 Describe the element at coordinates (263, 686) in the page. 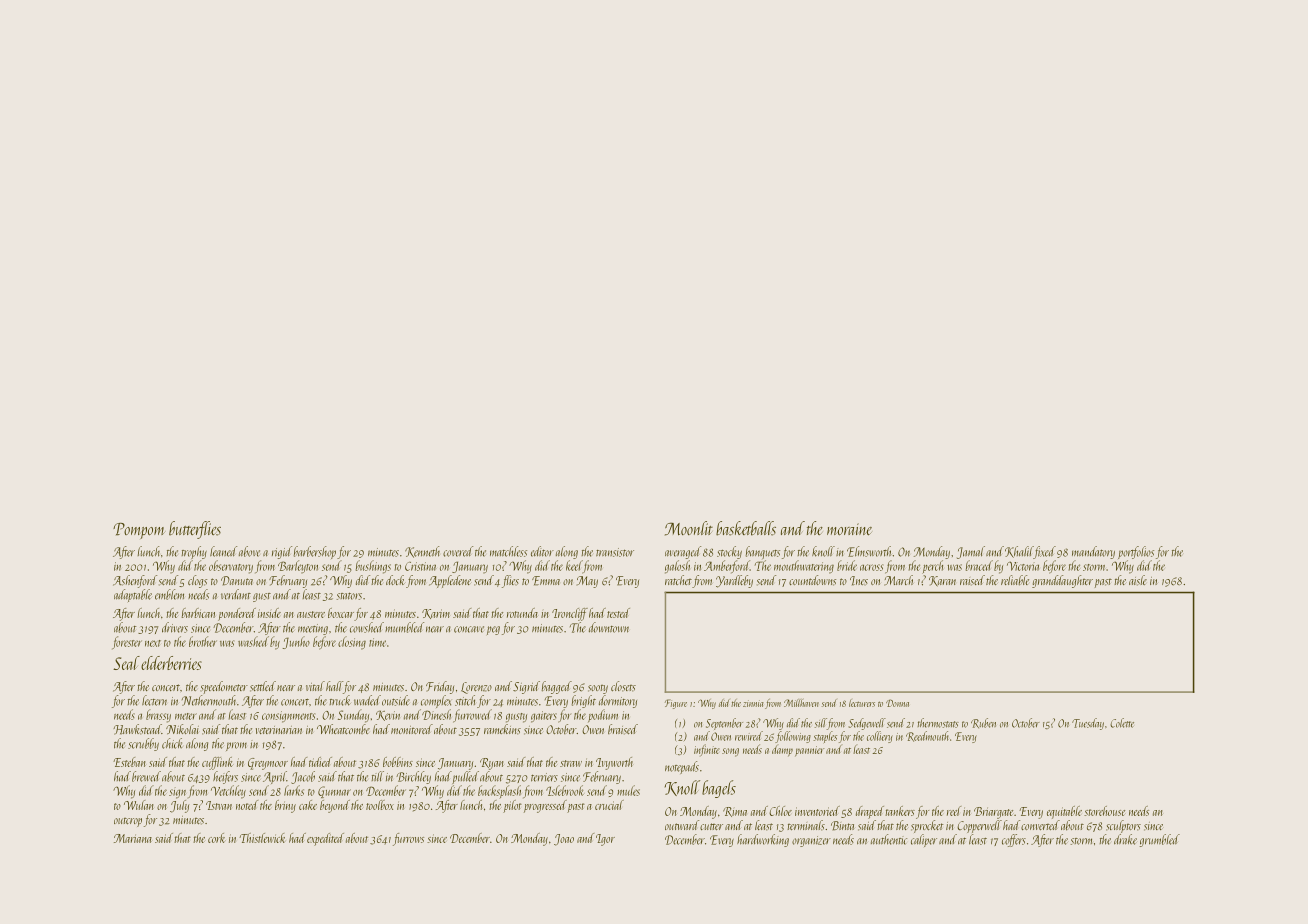

I see `settled` at that location.
